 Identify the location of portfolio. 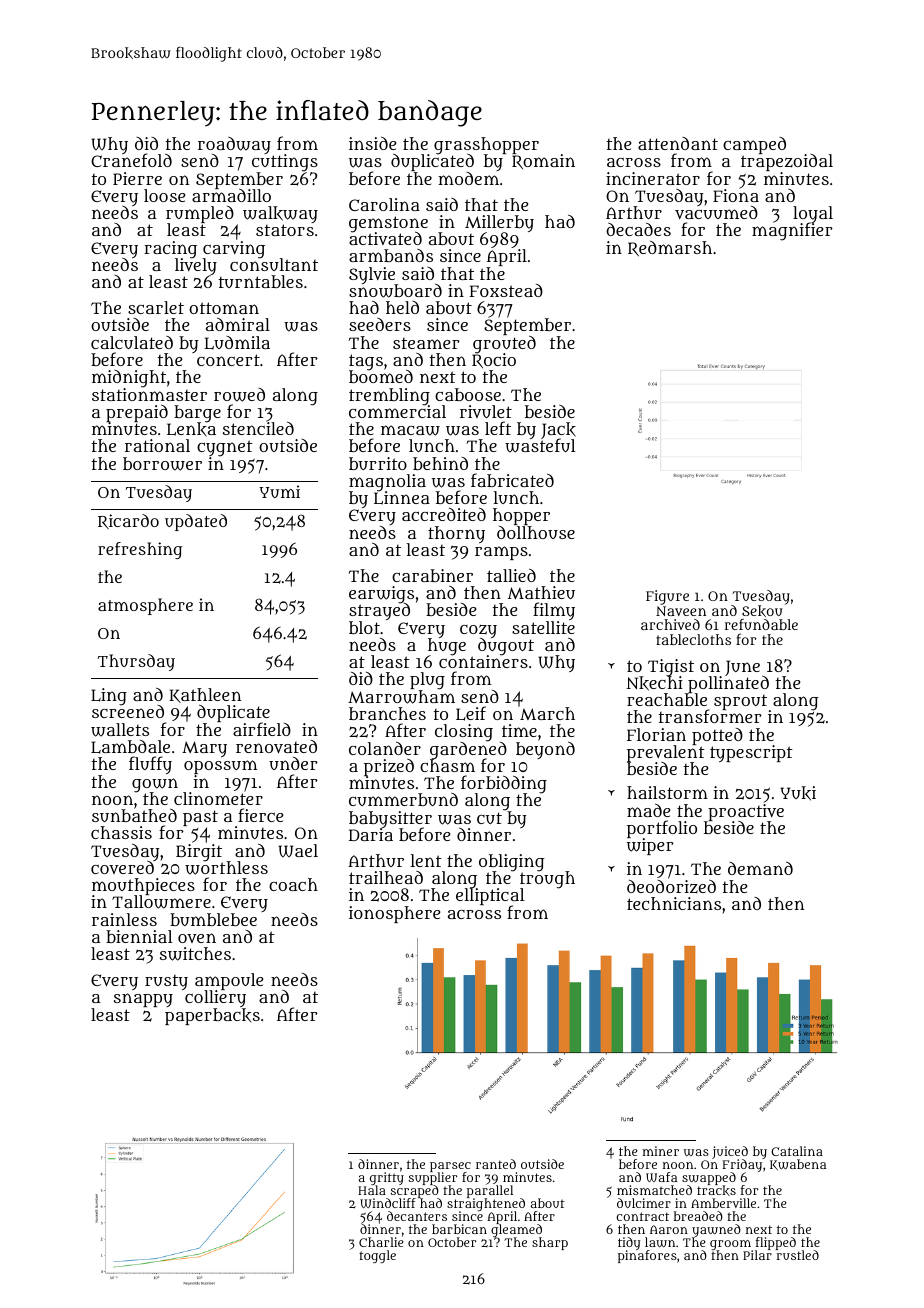
(662, 829).
